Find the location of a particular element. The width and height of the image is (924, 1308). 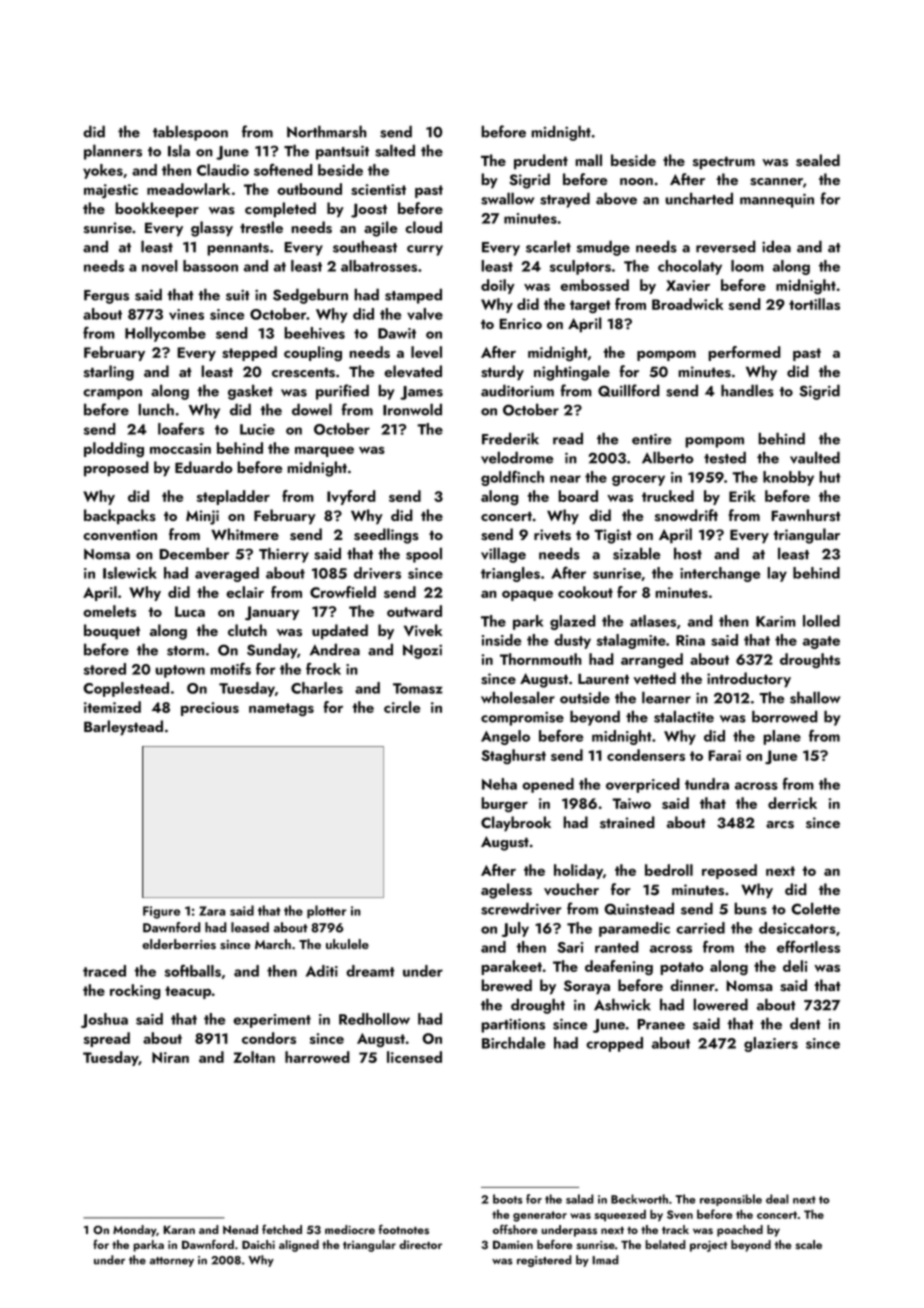

Zara is located at coordinates (212, 911).
